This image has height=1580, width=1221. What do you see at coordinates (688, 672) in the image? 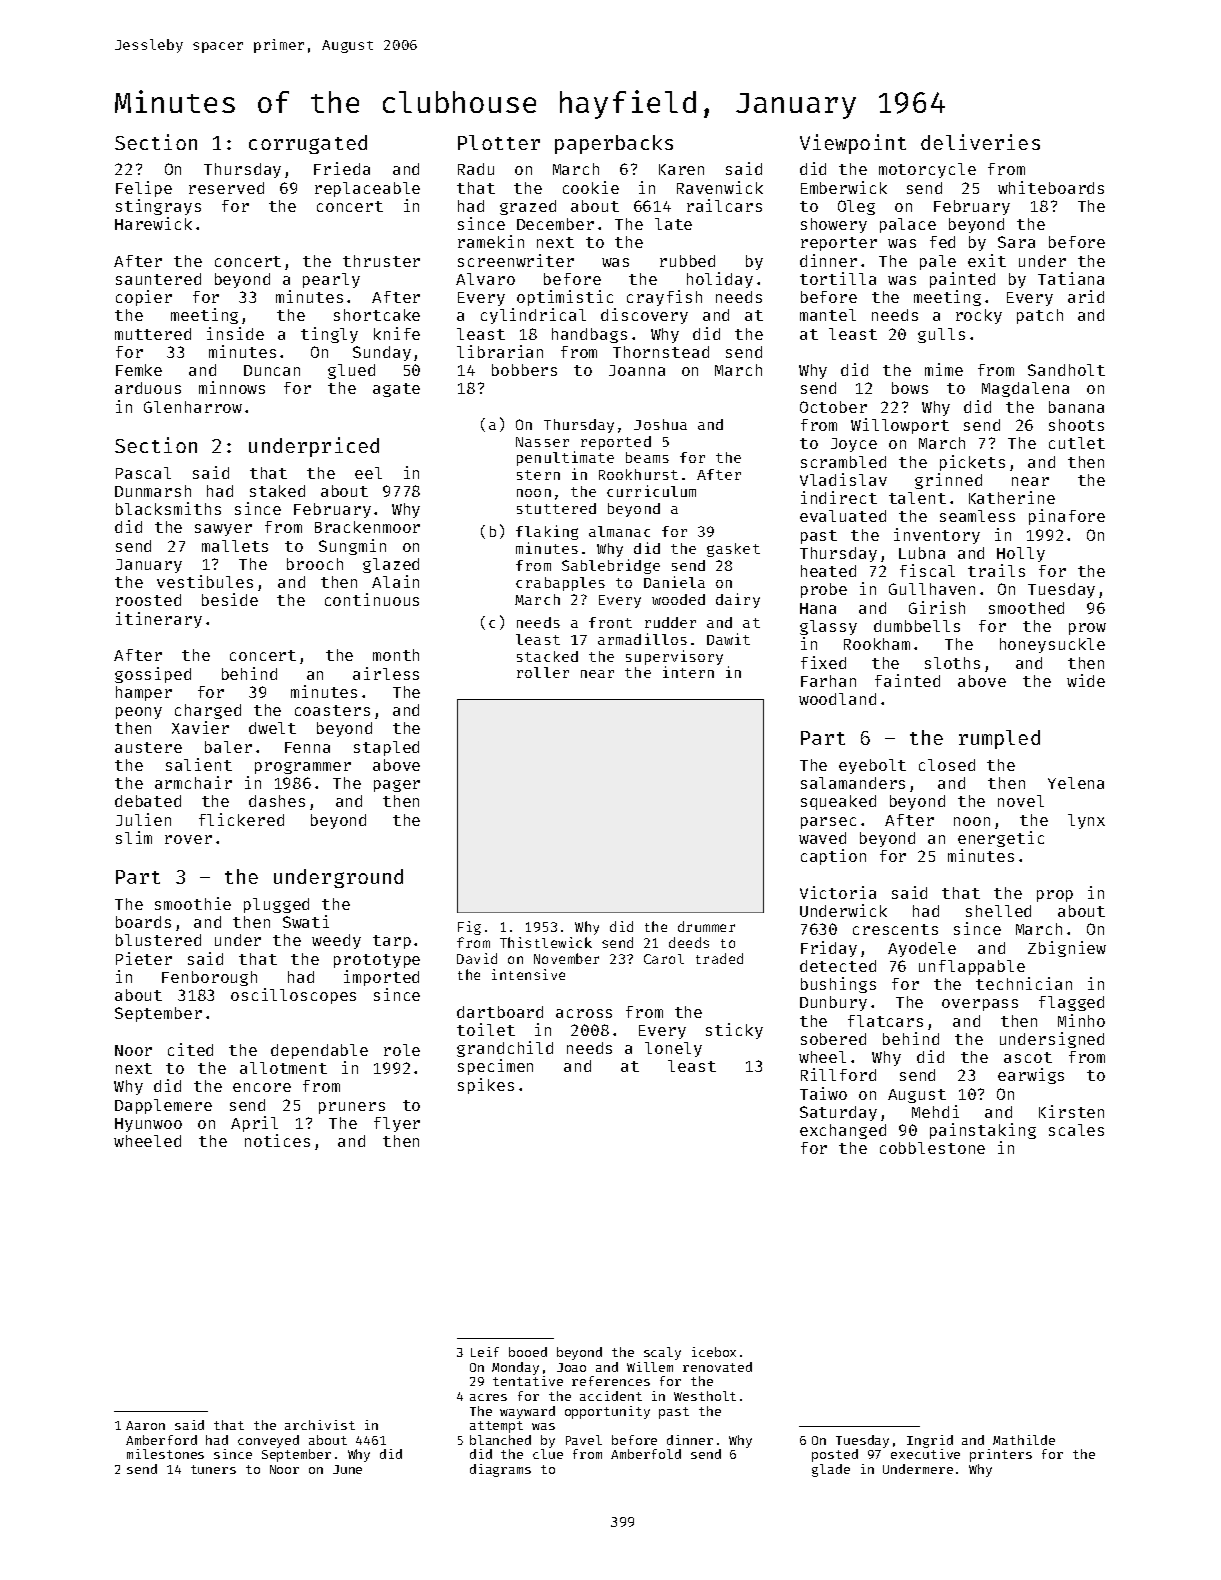
I see `intern` at bounding box center [688, 672].
